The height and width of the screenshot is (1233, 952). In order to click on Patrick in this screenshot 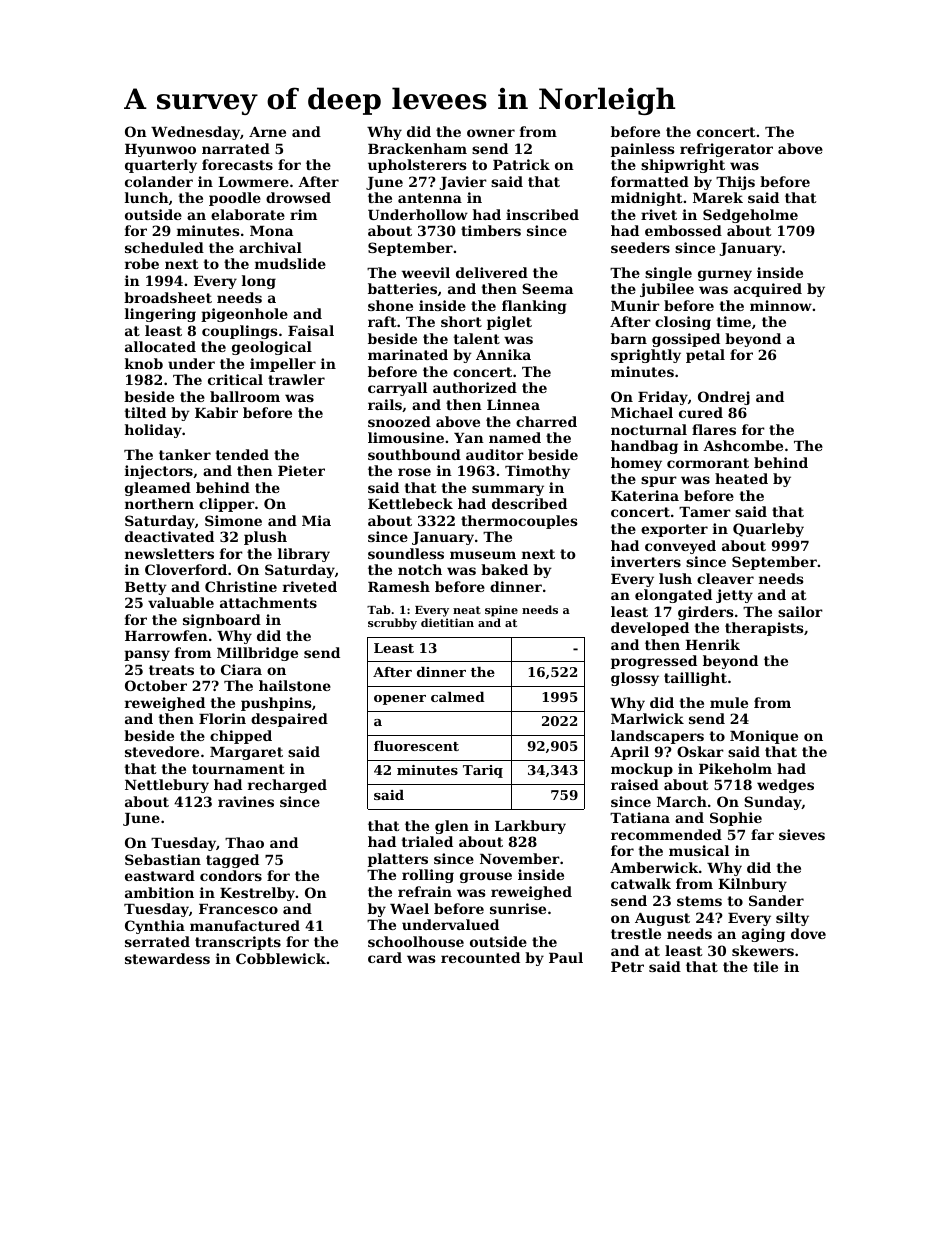, I will do `click(521, 164)`.
